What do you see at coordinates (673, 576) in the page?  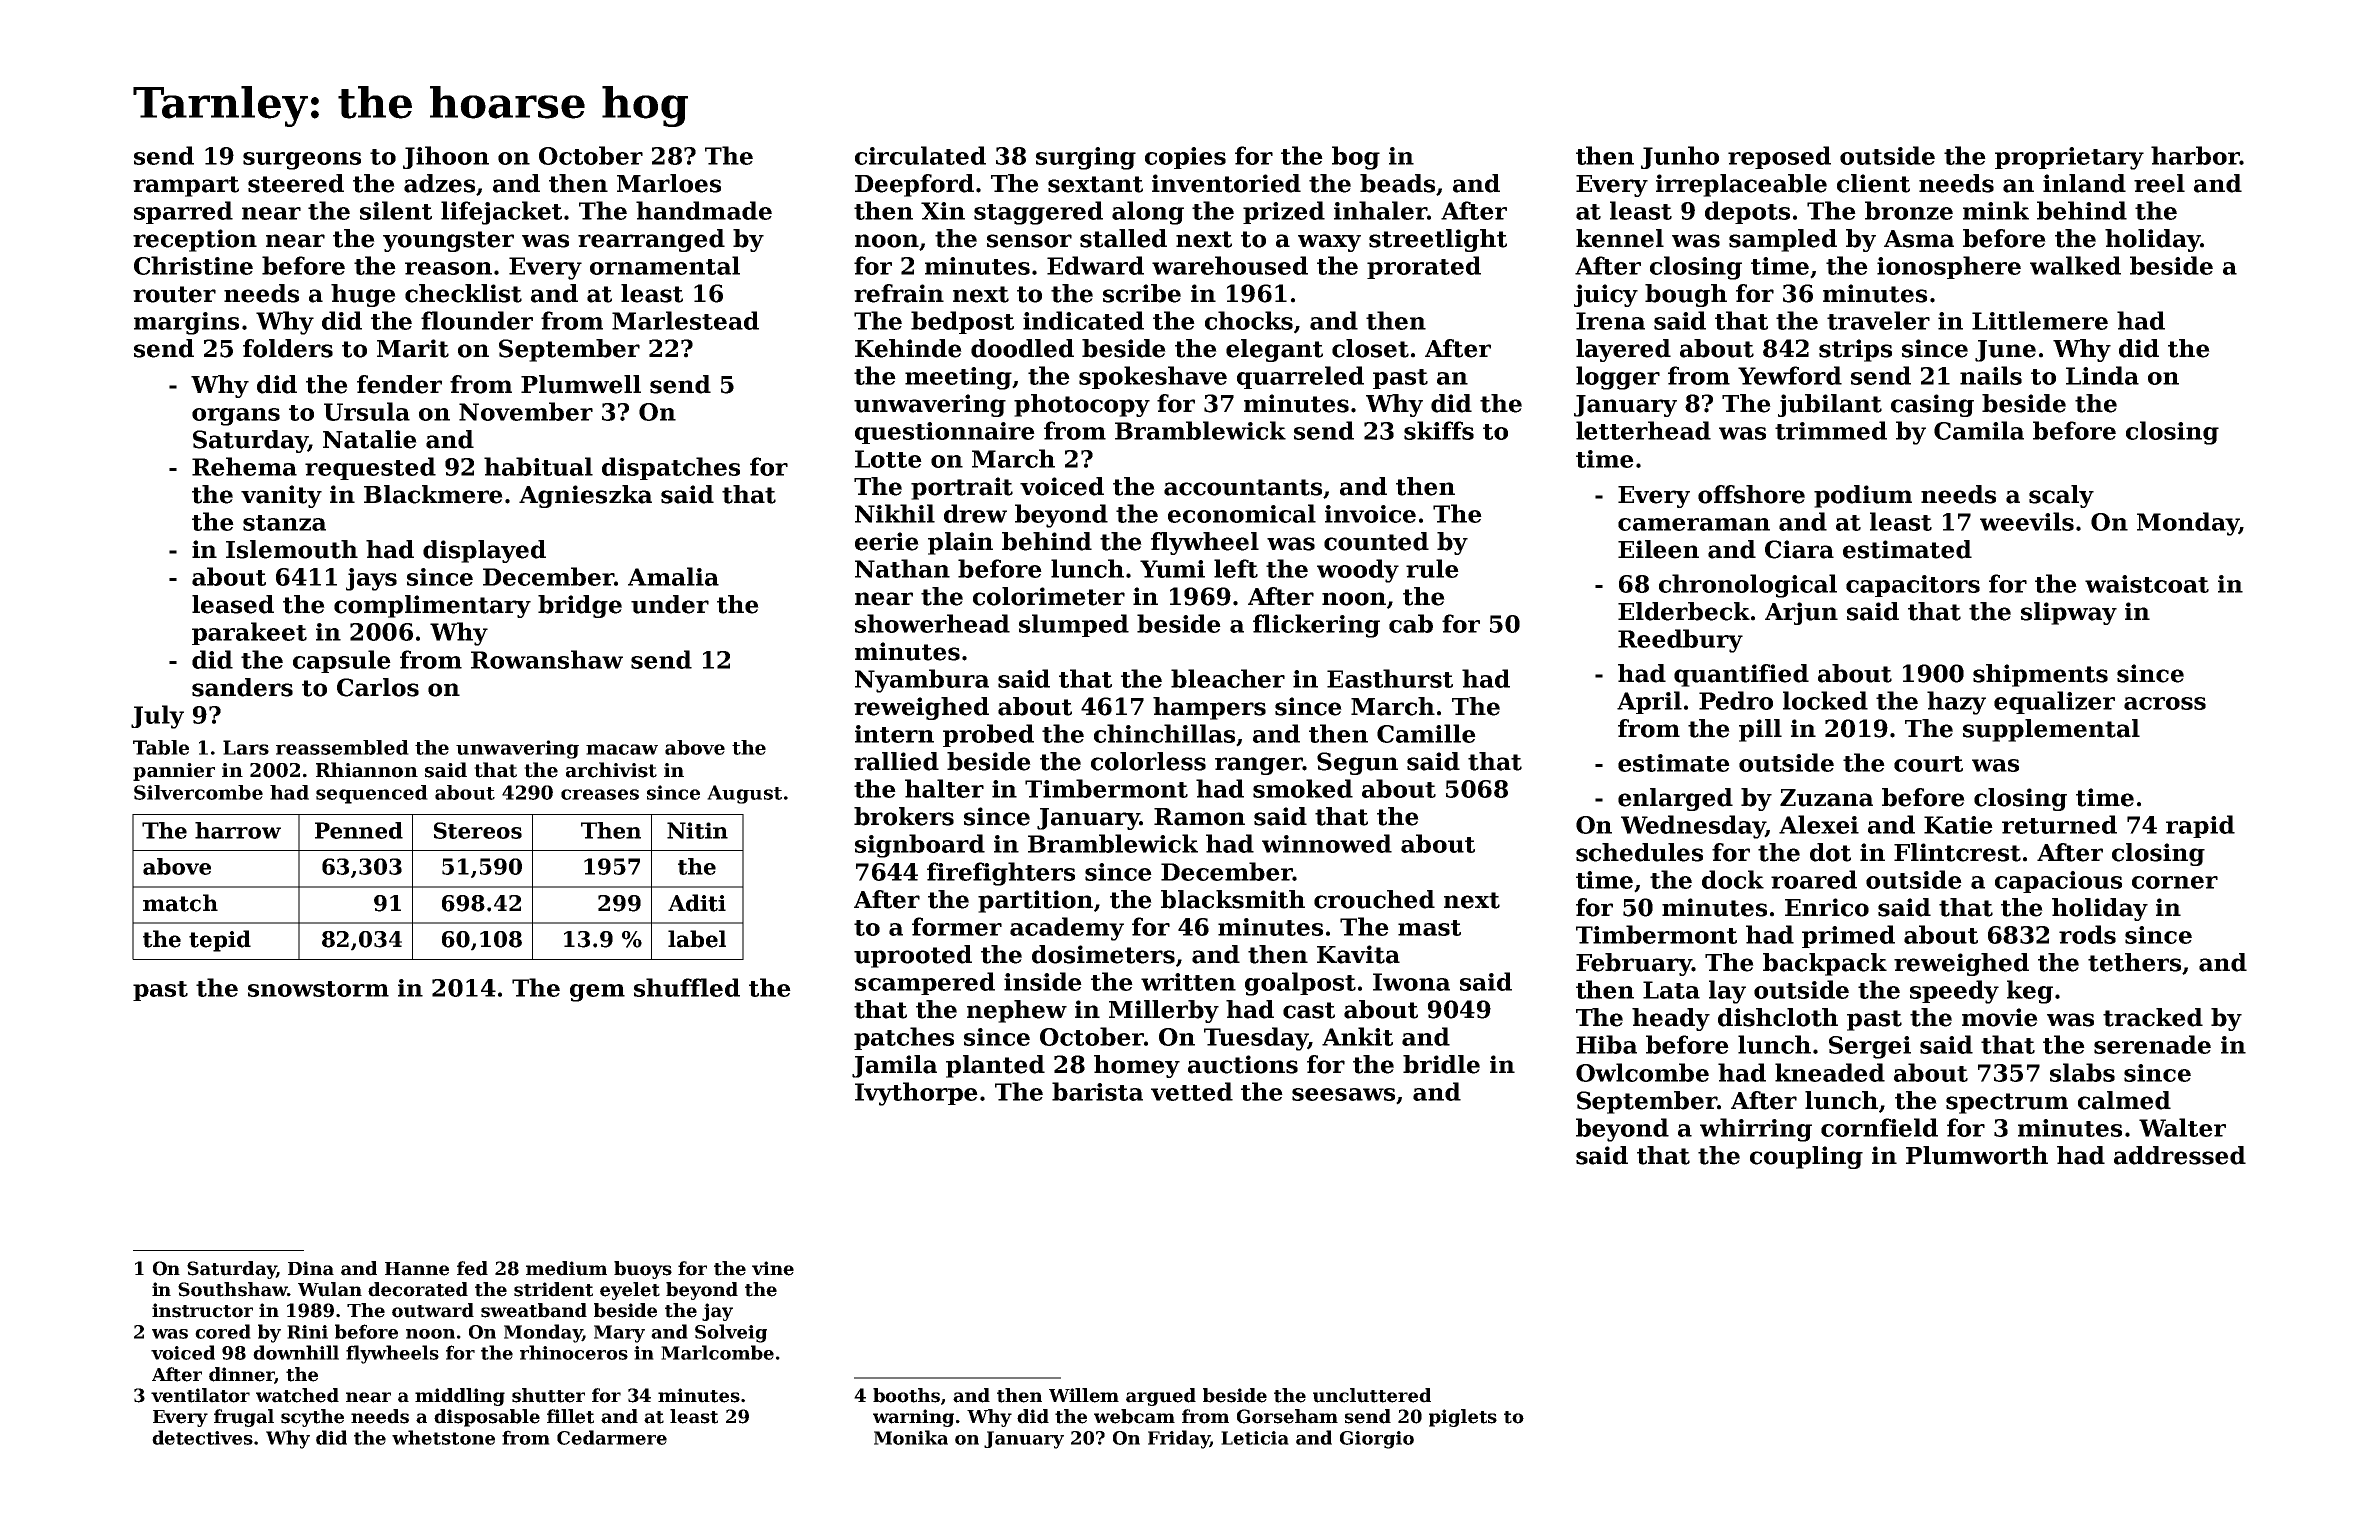 I see `Amalia` at bounding box center [673, 576].
